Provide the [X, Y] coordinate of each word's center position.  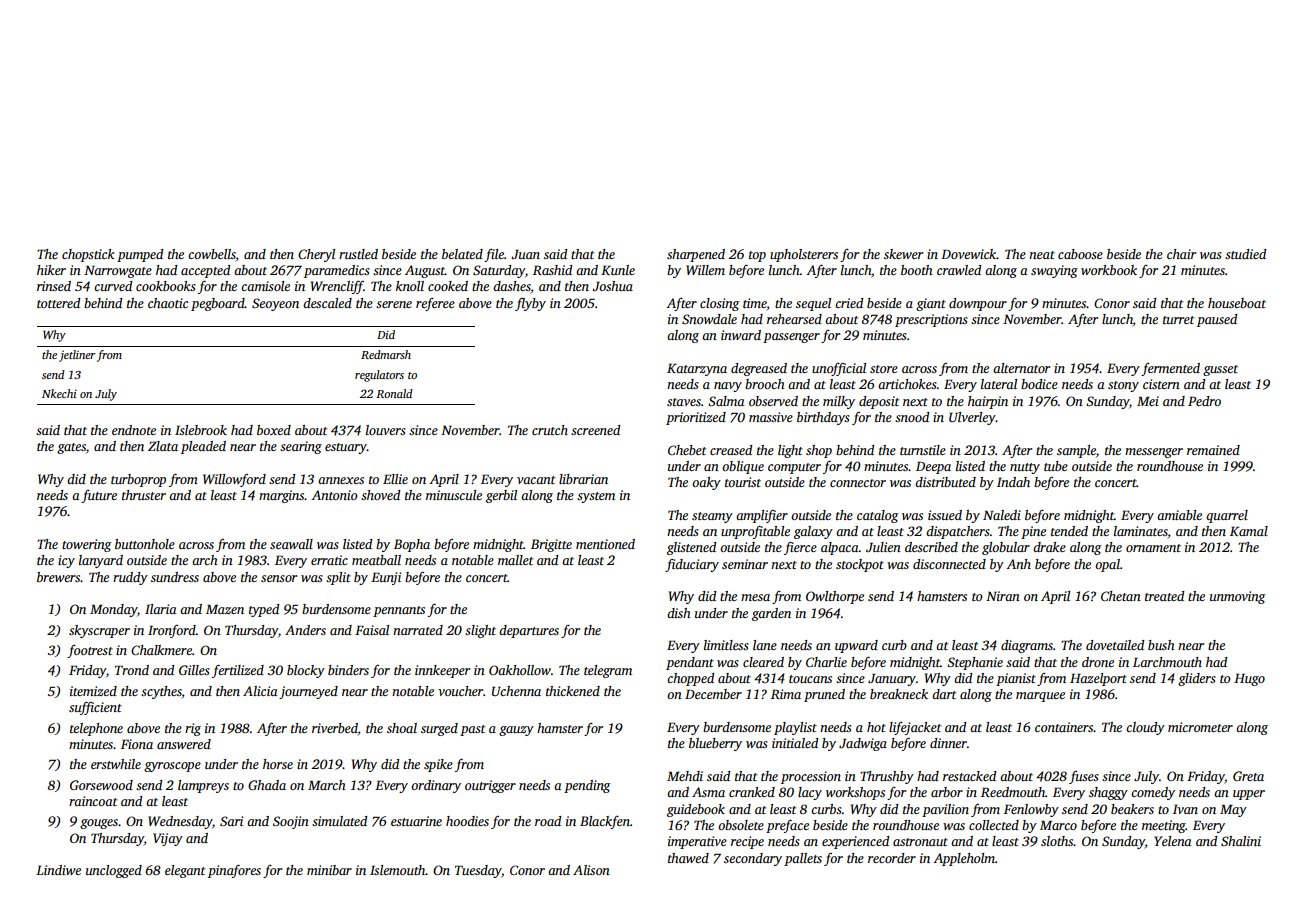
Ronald [394, 393]
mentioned [605, 544]
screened [595, 430]
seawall [291, 544]
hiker [51, 270]
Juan [525, 254]
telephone [96, 729]
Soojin [291, 822]
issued [945, 515]
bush [1161, 645]
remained [1213, 450]
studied [1245, 254]
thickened [573, 691]
